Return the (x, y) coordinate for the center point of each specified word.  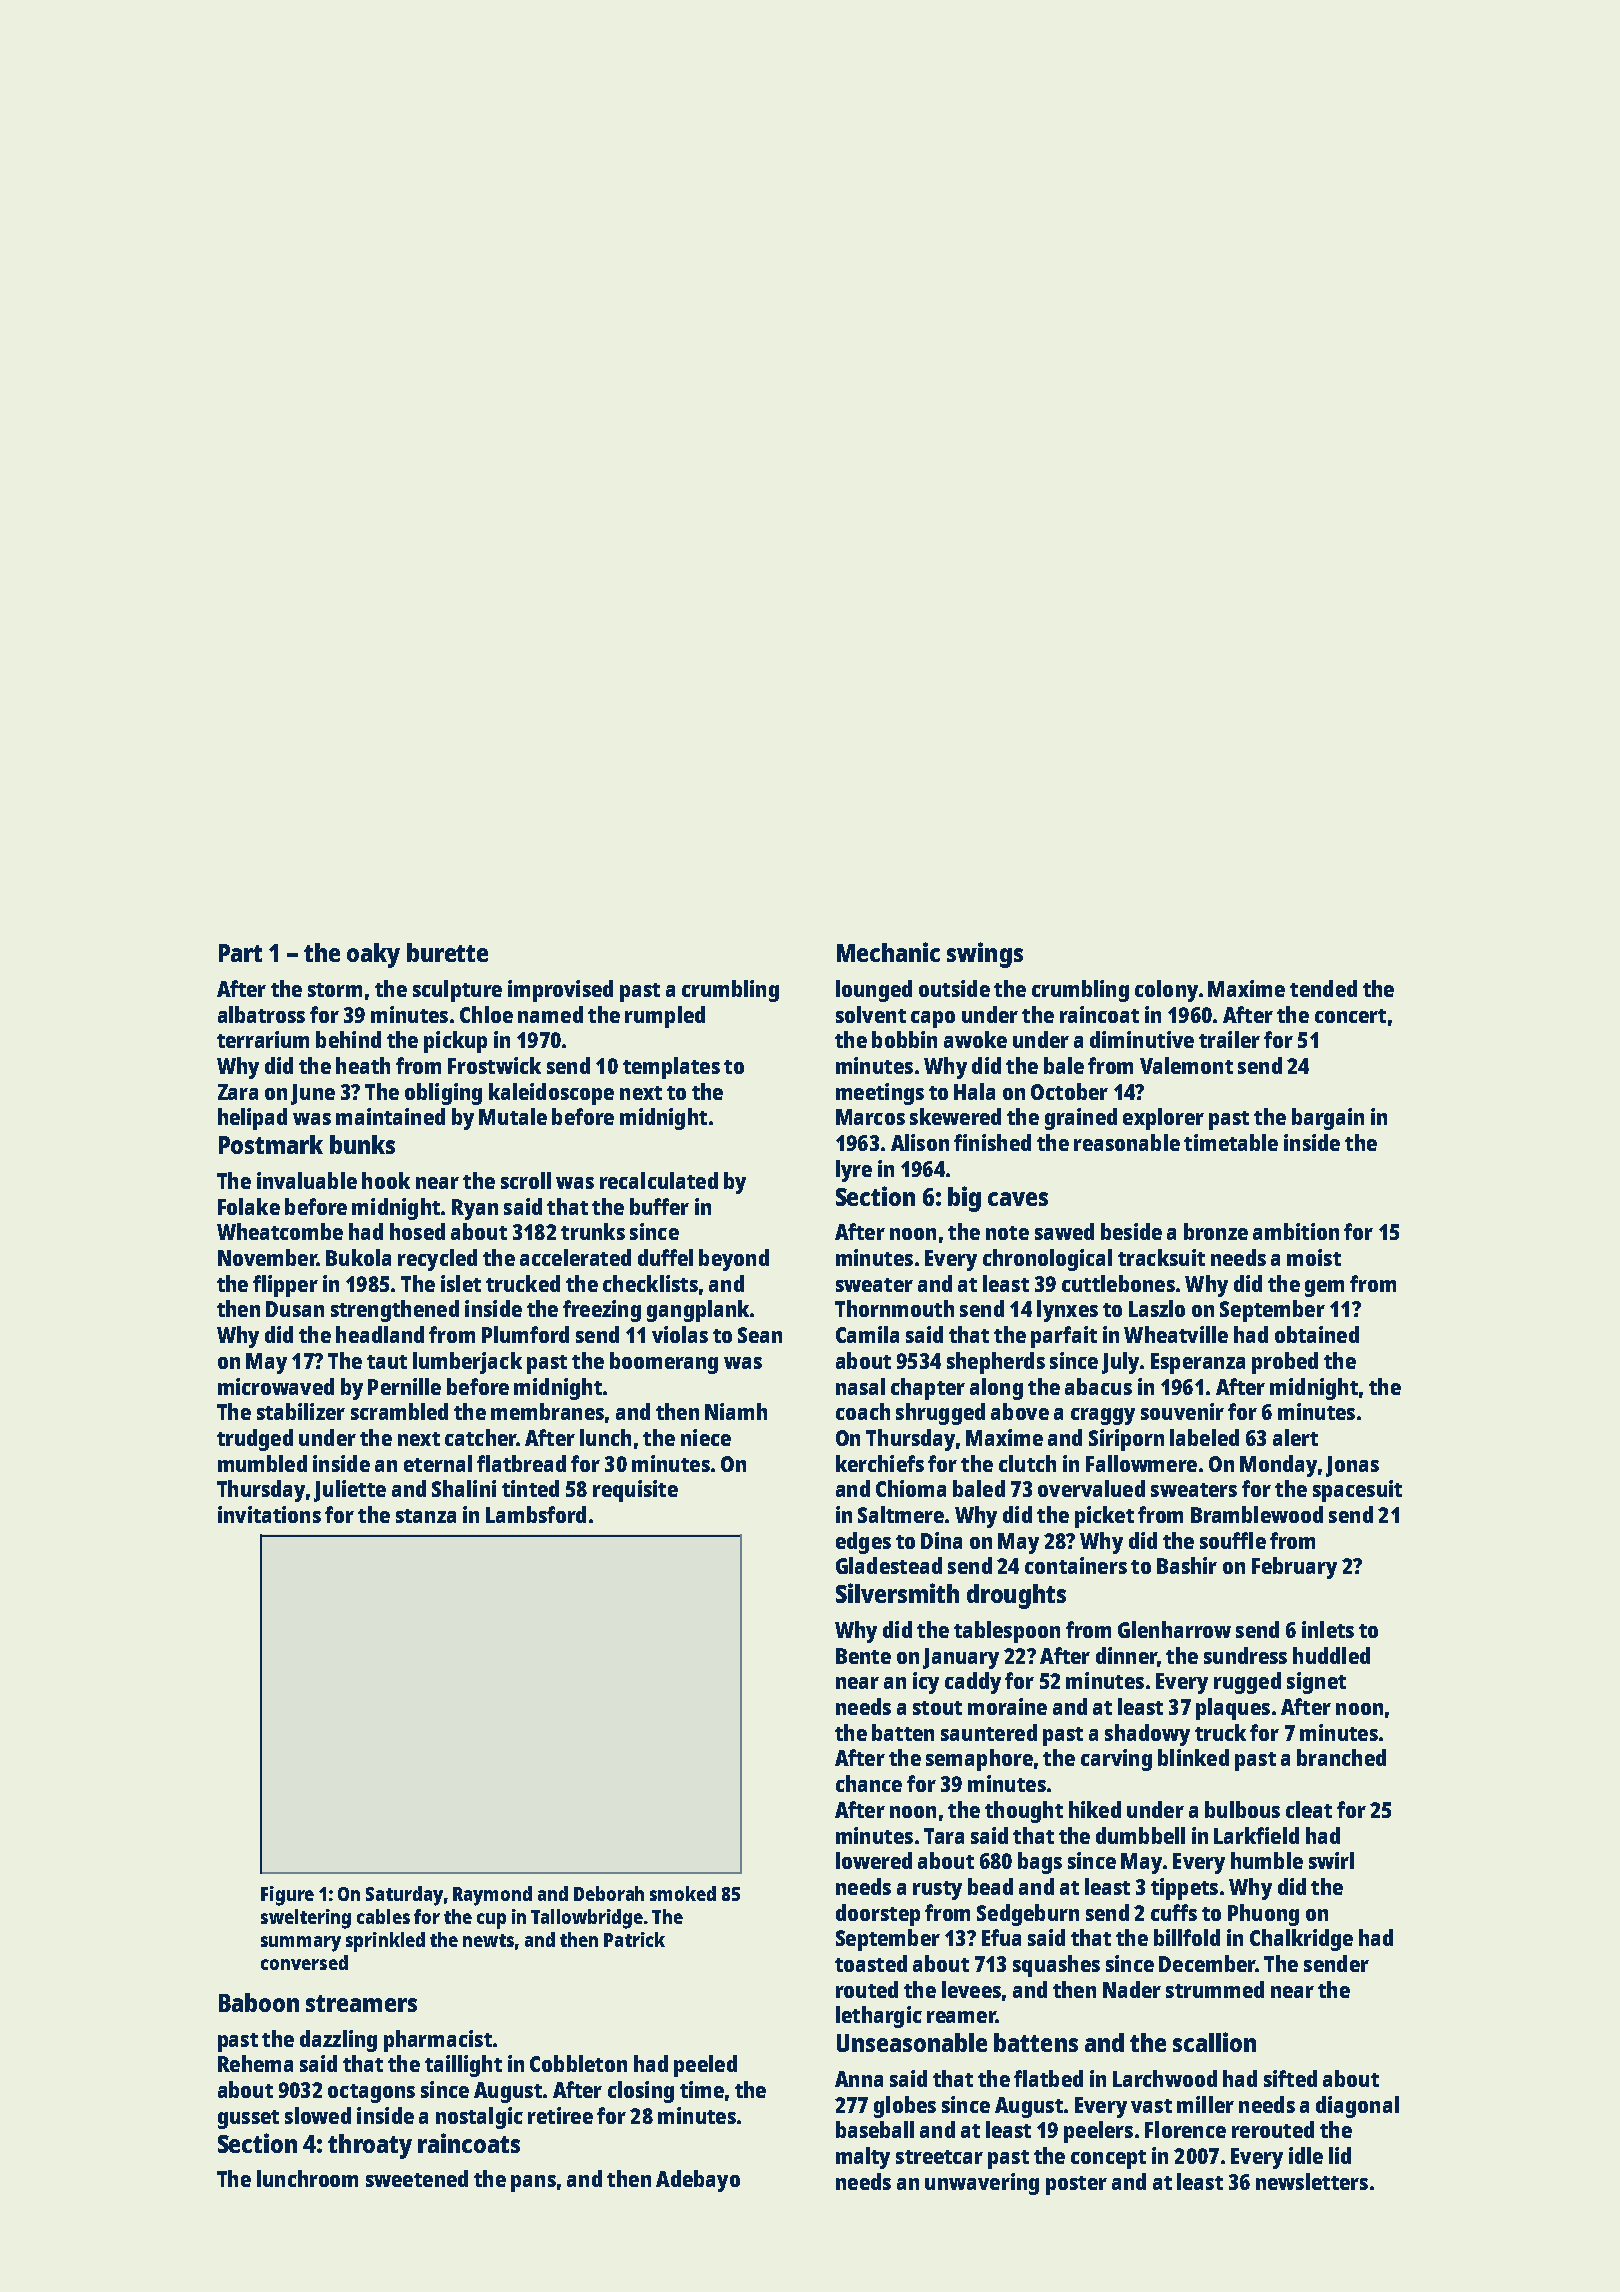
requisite (635, 1491)
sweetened (417, 2178)
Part (240, 953)
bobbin (904, 1039)
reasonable (1127, 1142)
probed (1285, 1363)
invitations (269, 1514)
